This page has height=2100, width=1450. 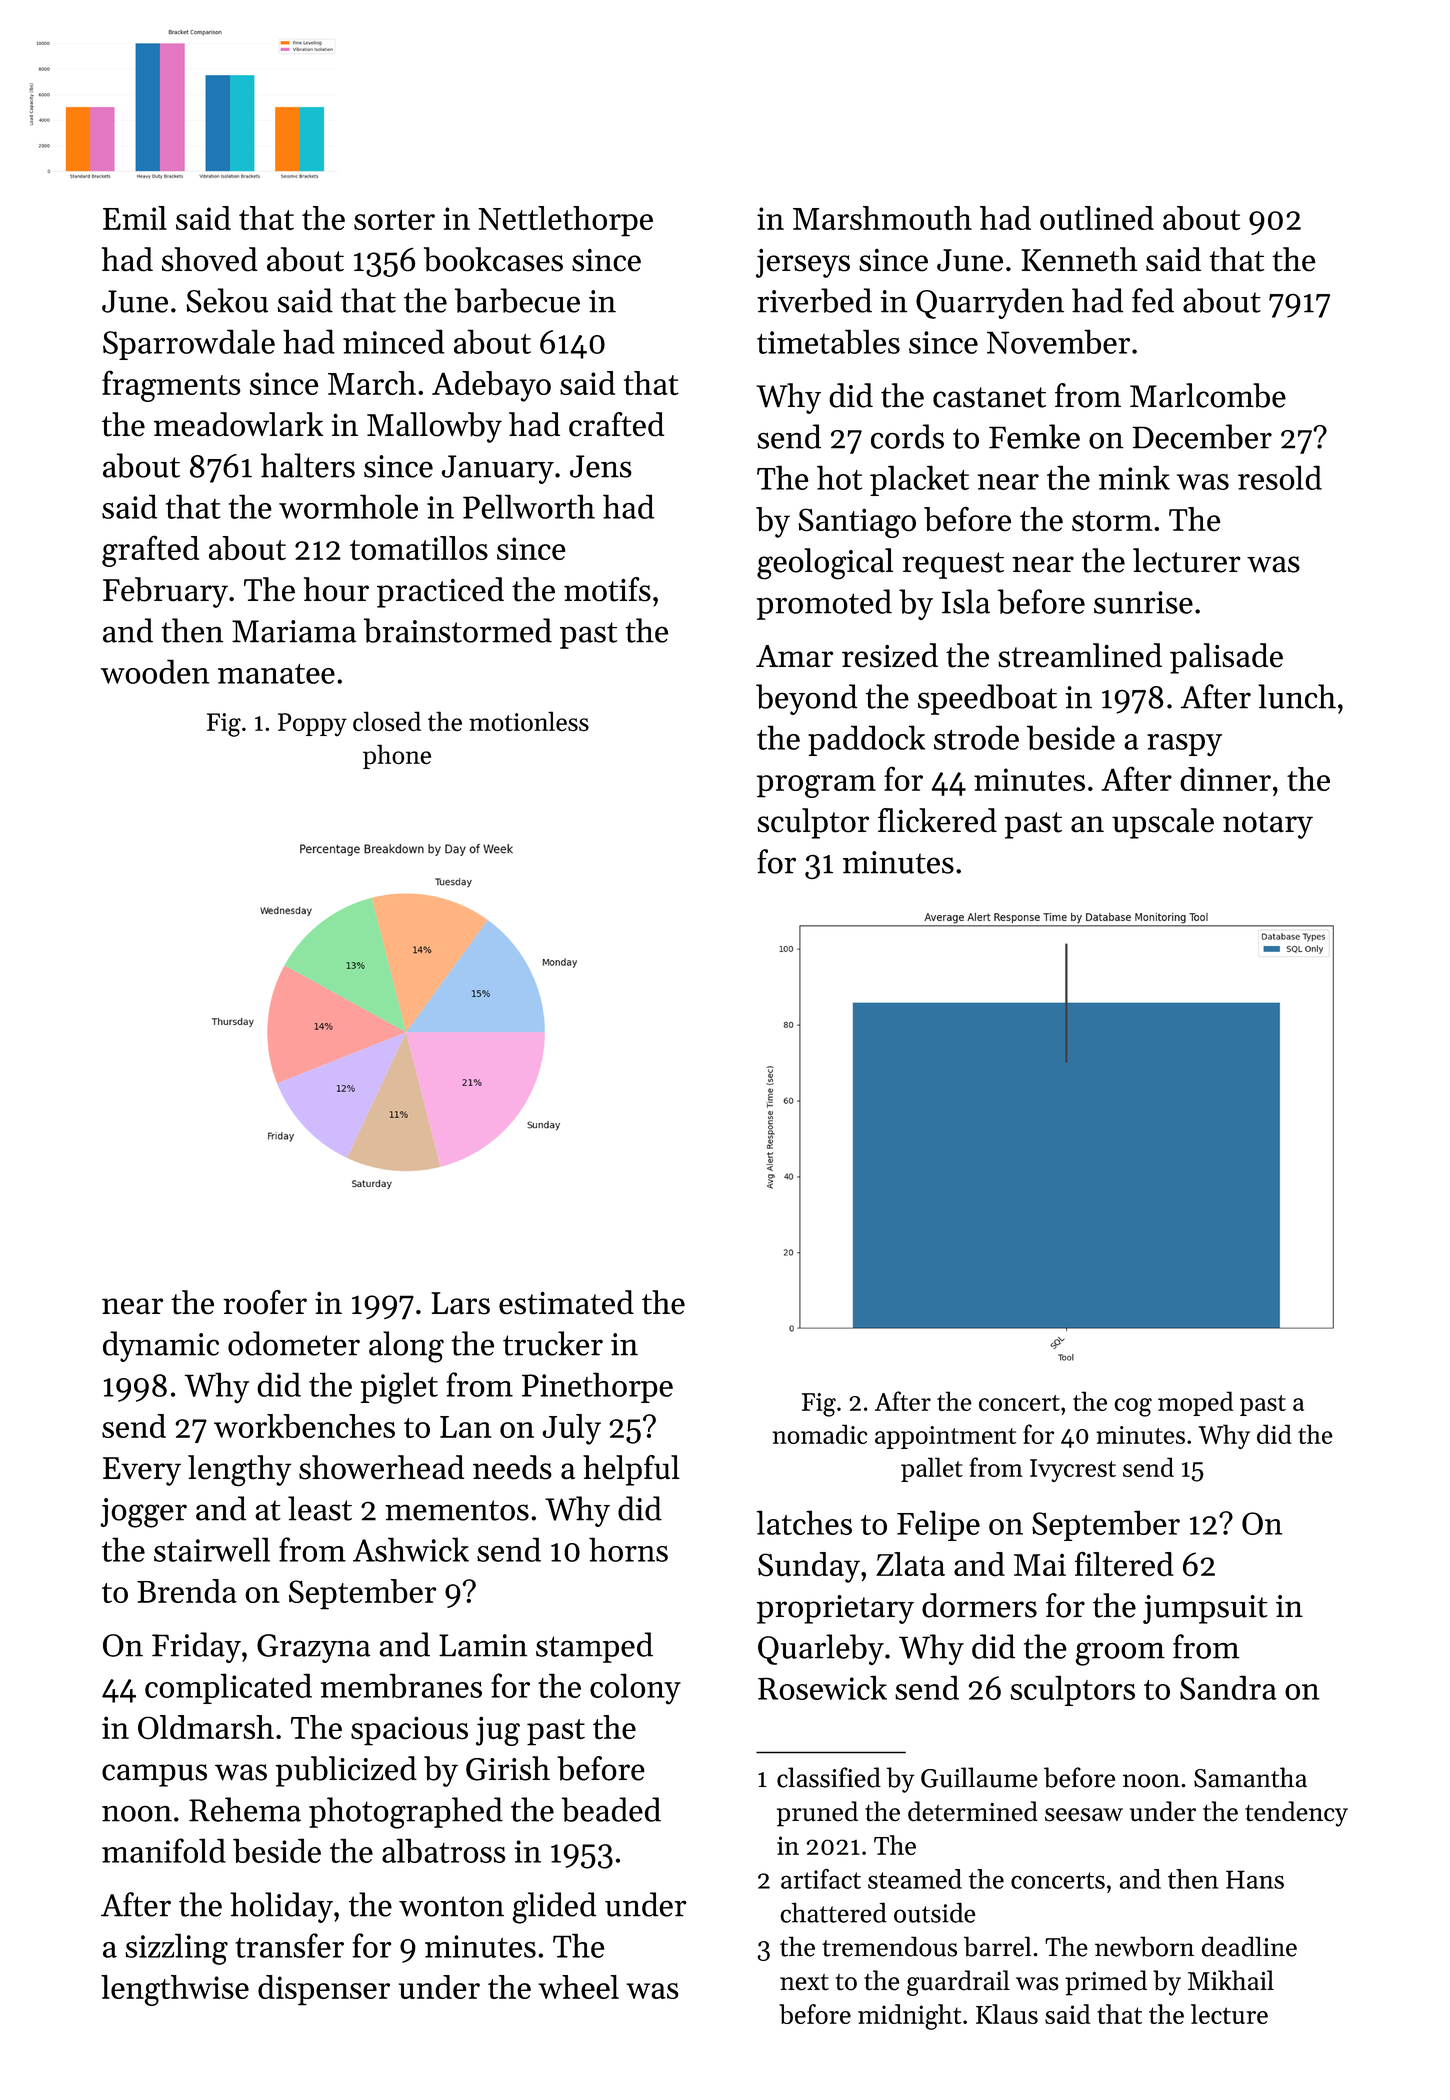 What do you see at coordinates (161, 1346) in the page?
I see `dynamic` at bounding box center [161, 1346].
